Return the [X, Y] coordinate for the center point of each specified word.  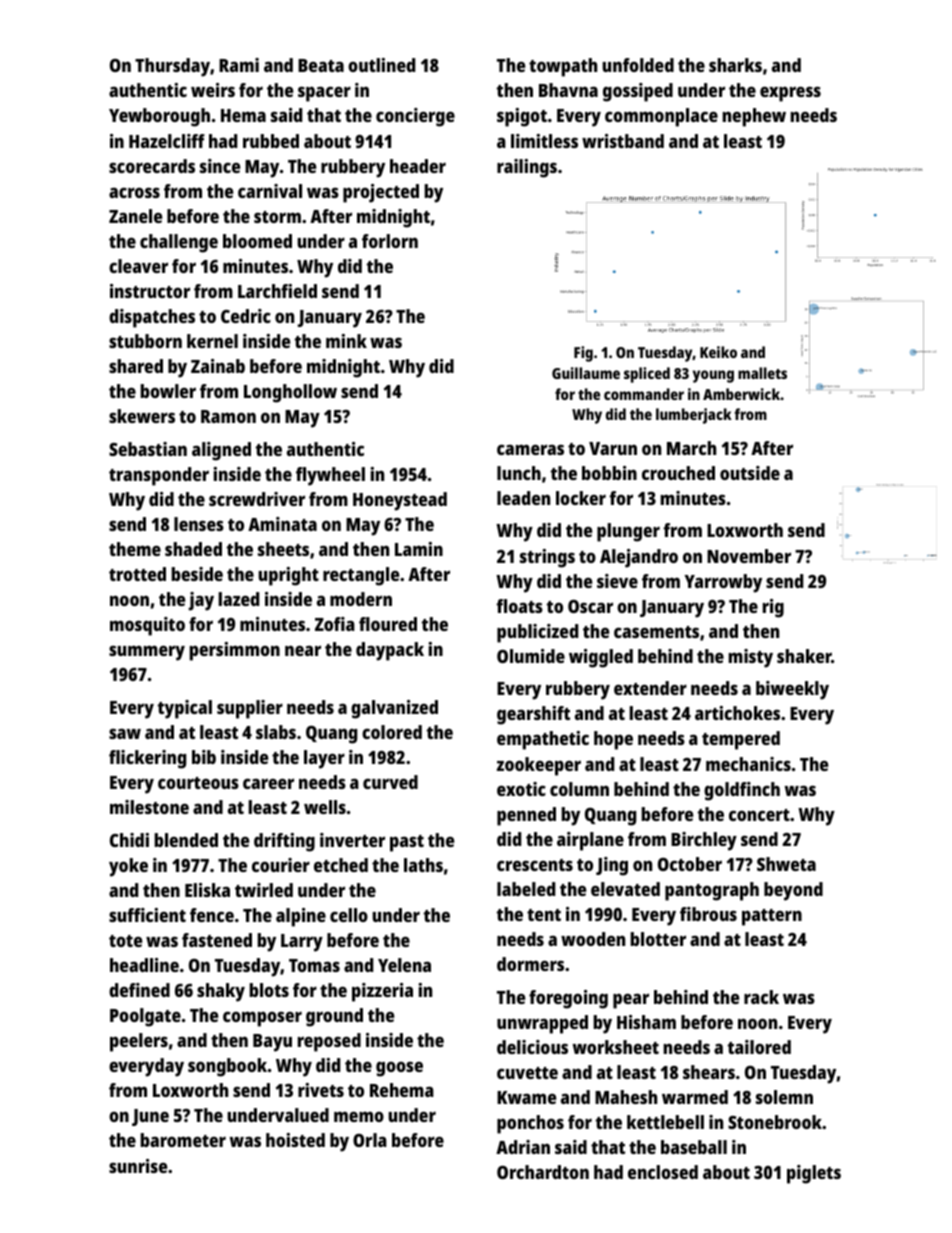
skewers [142, 416]
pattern [772, 917]
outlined [381, 65]
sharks [735, 65]
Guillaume [586, 373]
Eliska [207, 890]
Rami [239, 65]
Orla [370, 1140]
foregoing [568, 999]
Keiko [718, 352]
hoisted [295, 1140]
